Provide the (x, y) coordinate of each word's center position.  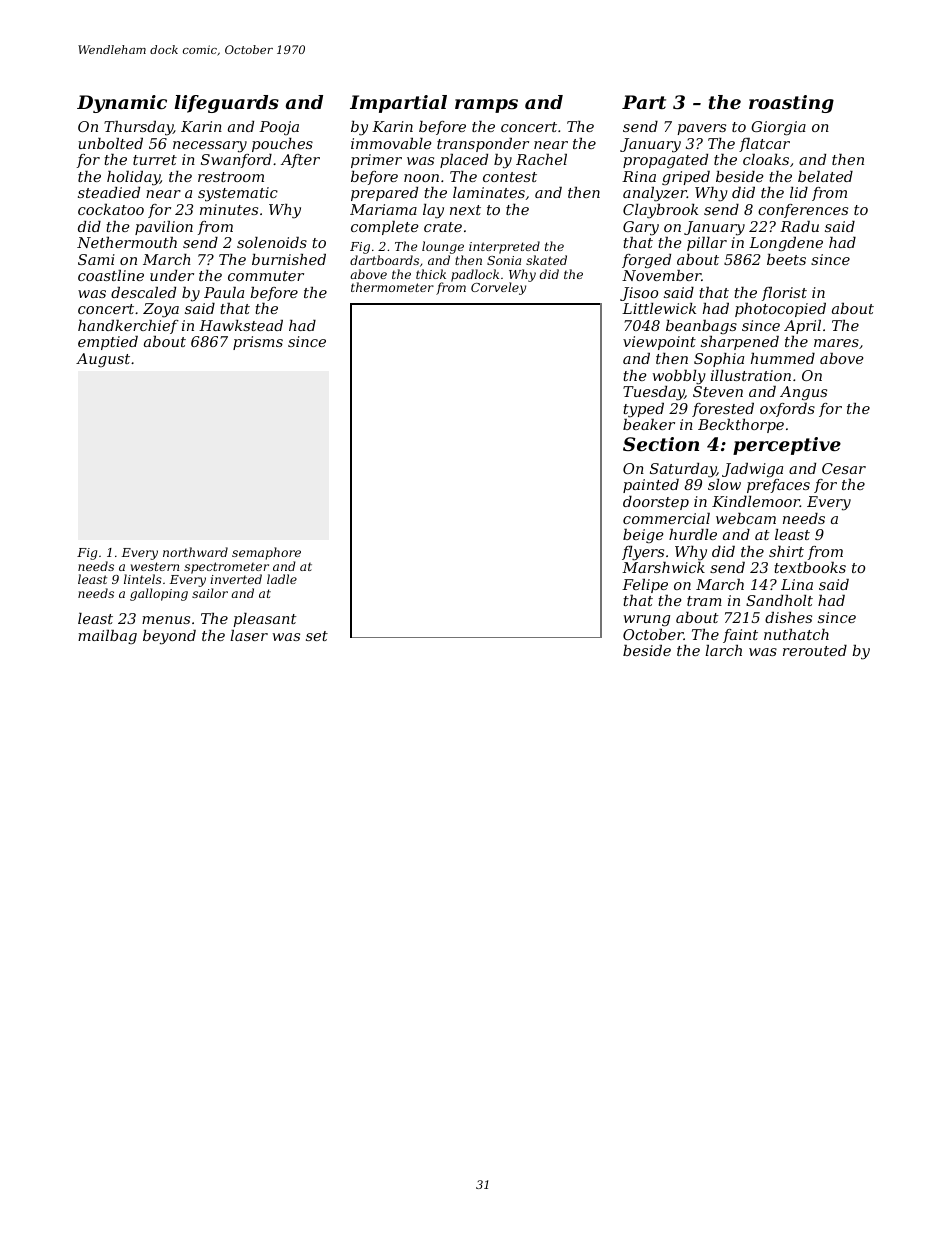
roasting (791, 104)
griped (686, 178)
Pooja (279, 128)
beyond (169, 637)
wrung (647, 621)
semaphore (266, 553)
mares (836, 343)
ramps (486, 106)
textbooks (810, 567)
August (103, 360)
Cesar (844, 468)
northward (195, 552)
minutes (229, 209)
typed (643, 410)
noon (421, 178)
